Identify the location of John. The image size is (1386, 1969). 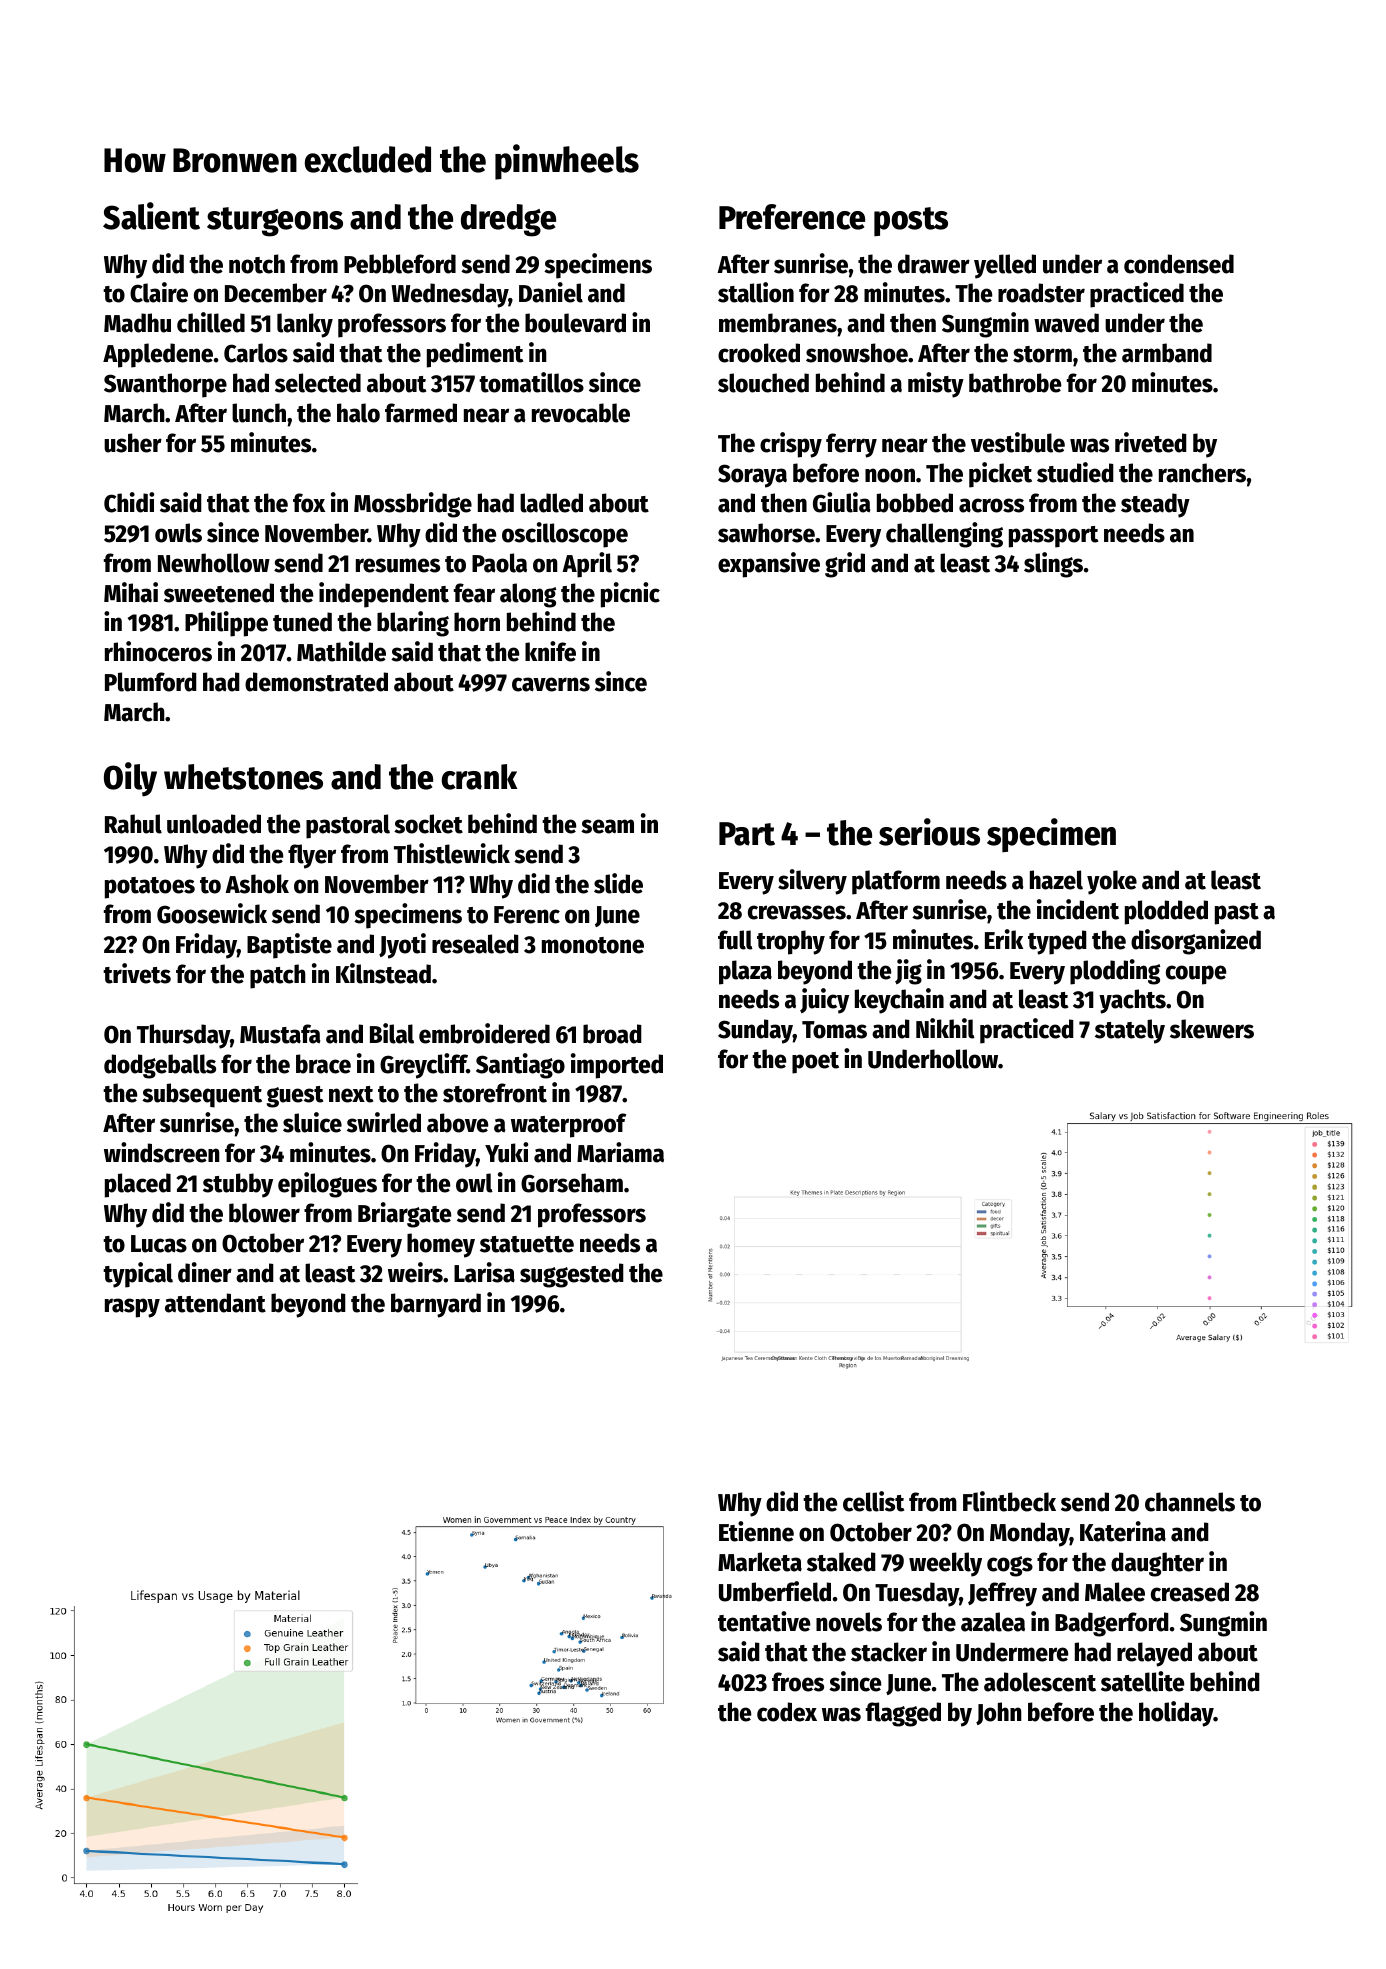
(999, 1713).
